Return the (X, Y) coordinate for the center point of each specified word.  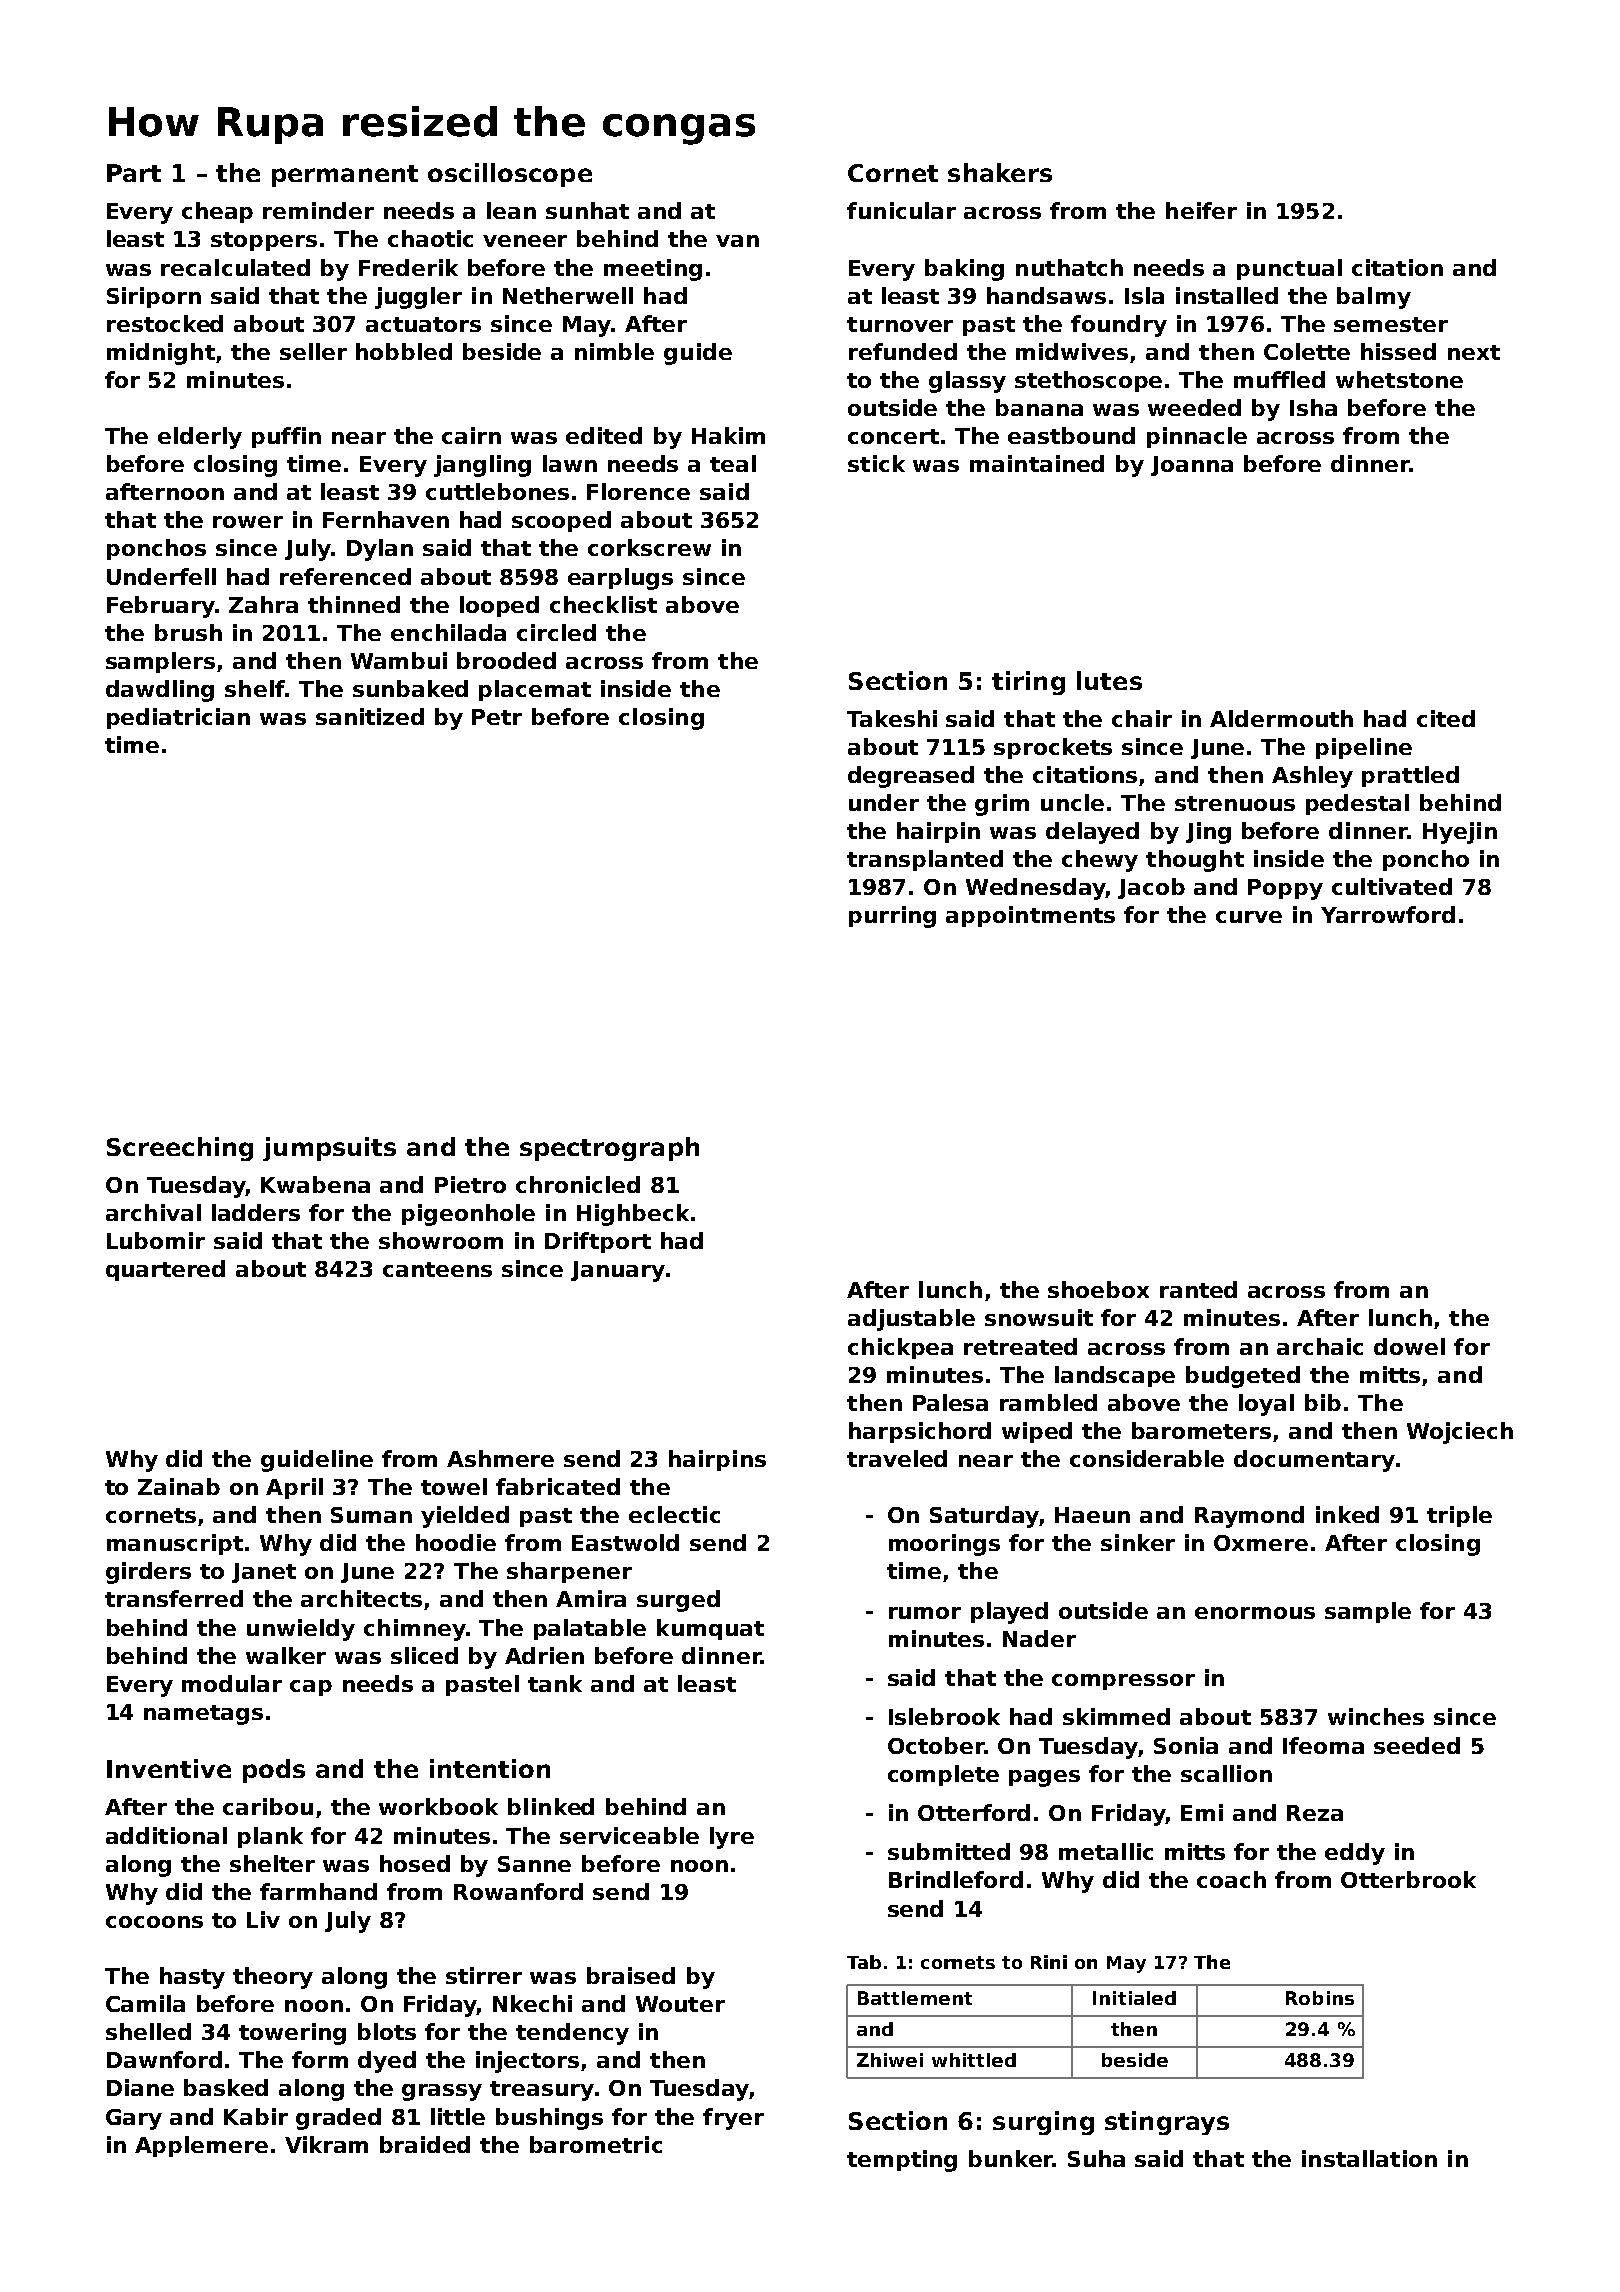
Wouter (680, 2004)
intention (490, 1768)
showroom (441, 1240)
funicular (901, 210)
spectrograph (609, 1149)
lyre (732, 1838)
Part (134, 173)
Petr (497, 717)
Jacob (1151, 888)
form (320, 2059)
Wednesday (1035, 889)
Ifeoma (1323, 1745)
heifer (1201, 210)
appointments (1030, 916)
